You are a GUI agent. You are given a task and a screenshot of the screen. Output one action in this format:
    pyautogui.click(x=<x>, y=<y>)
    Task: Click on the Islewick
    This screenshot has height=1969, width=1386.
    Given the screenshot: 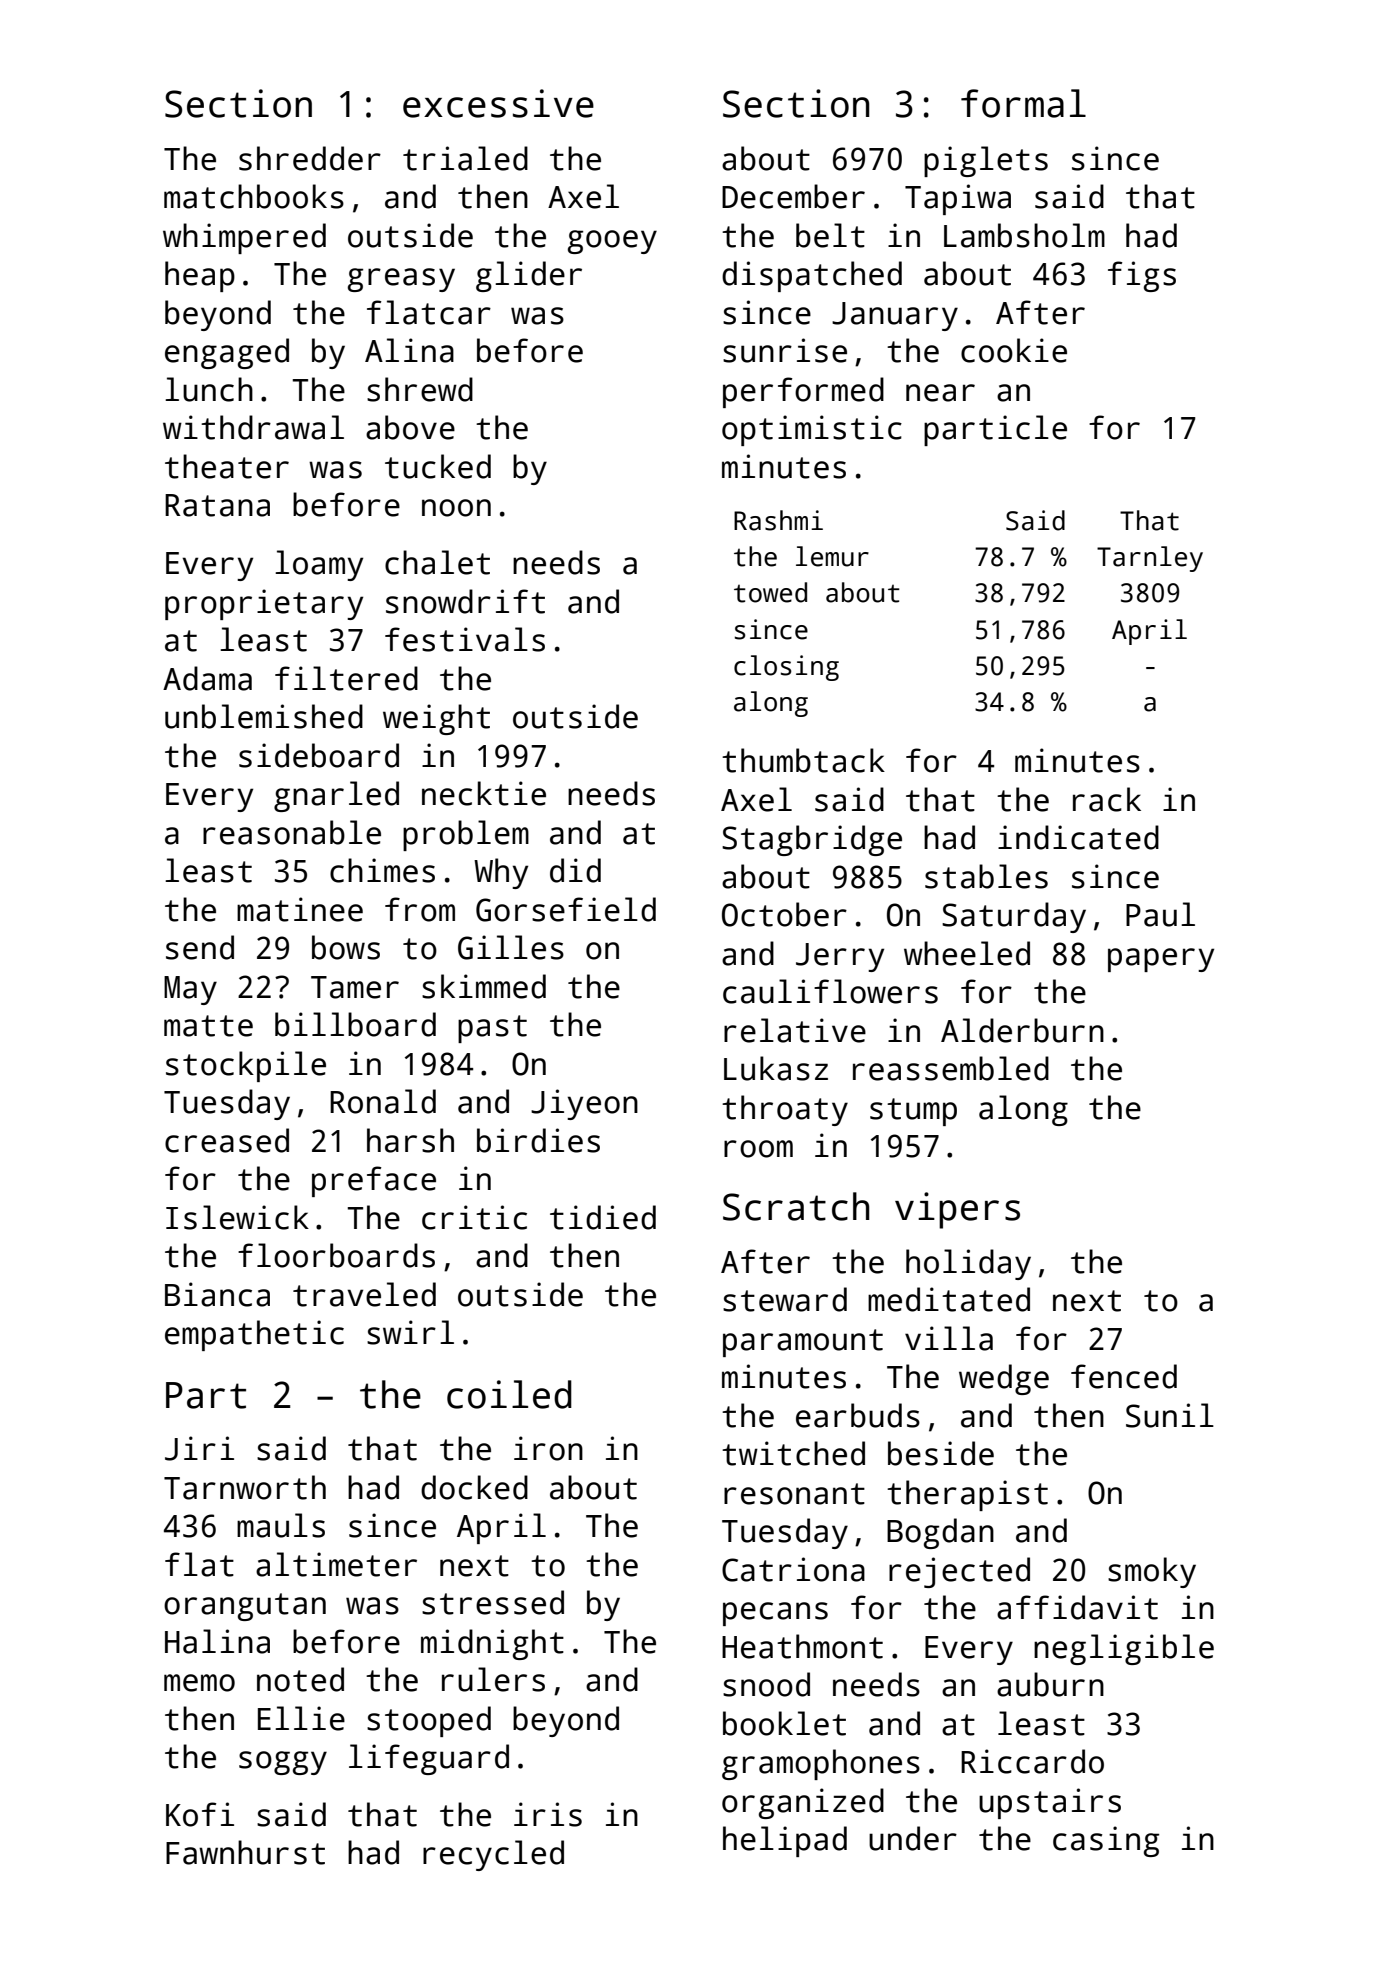 What is the action you would take?
    pyautogui.click(x=237, y=1217)
